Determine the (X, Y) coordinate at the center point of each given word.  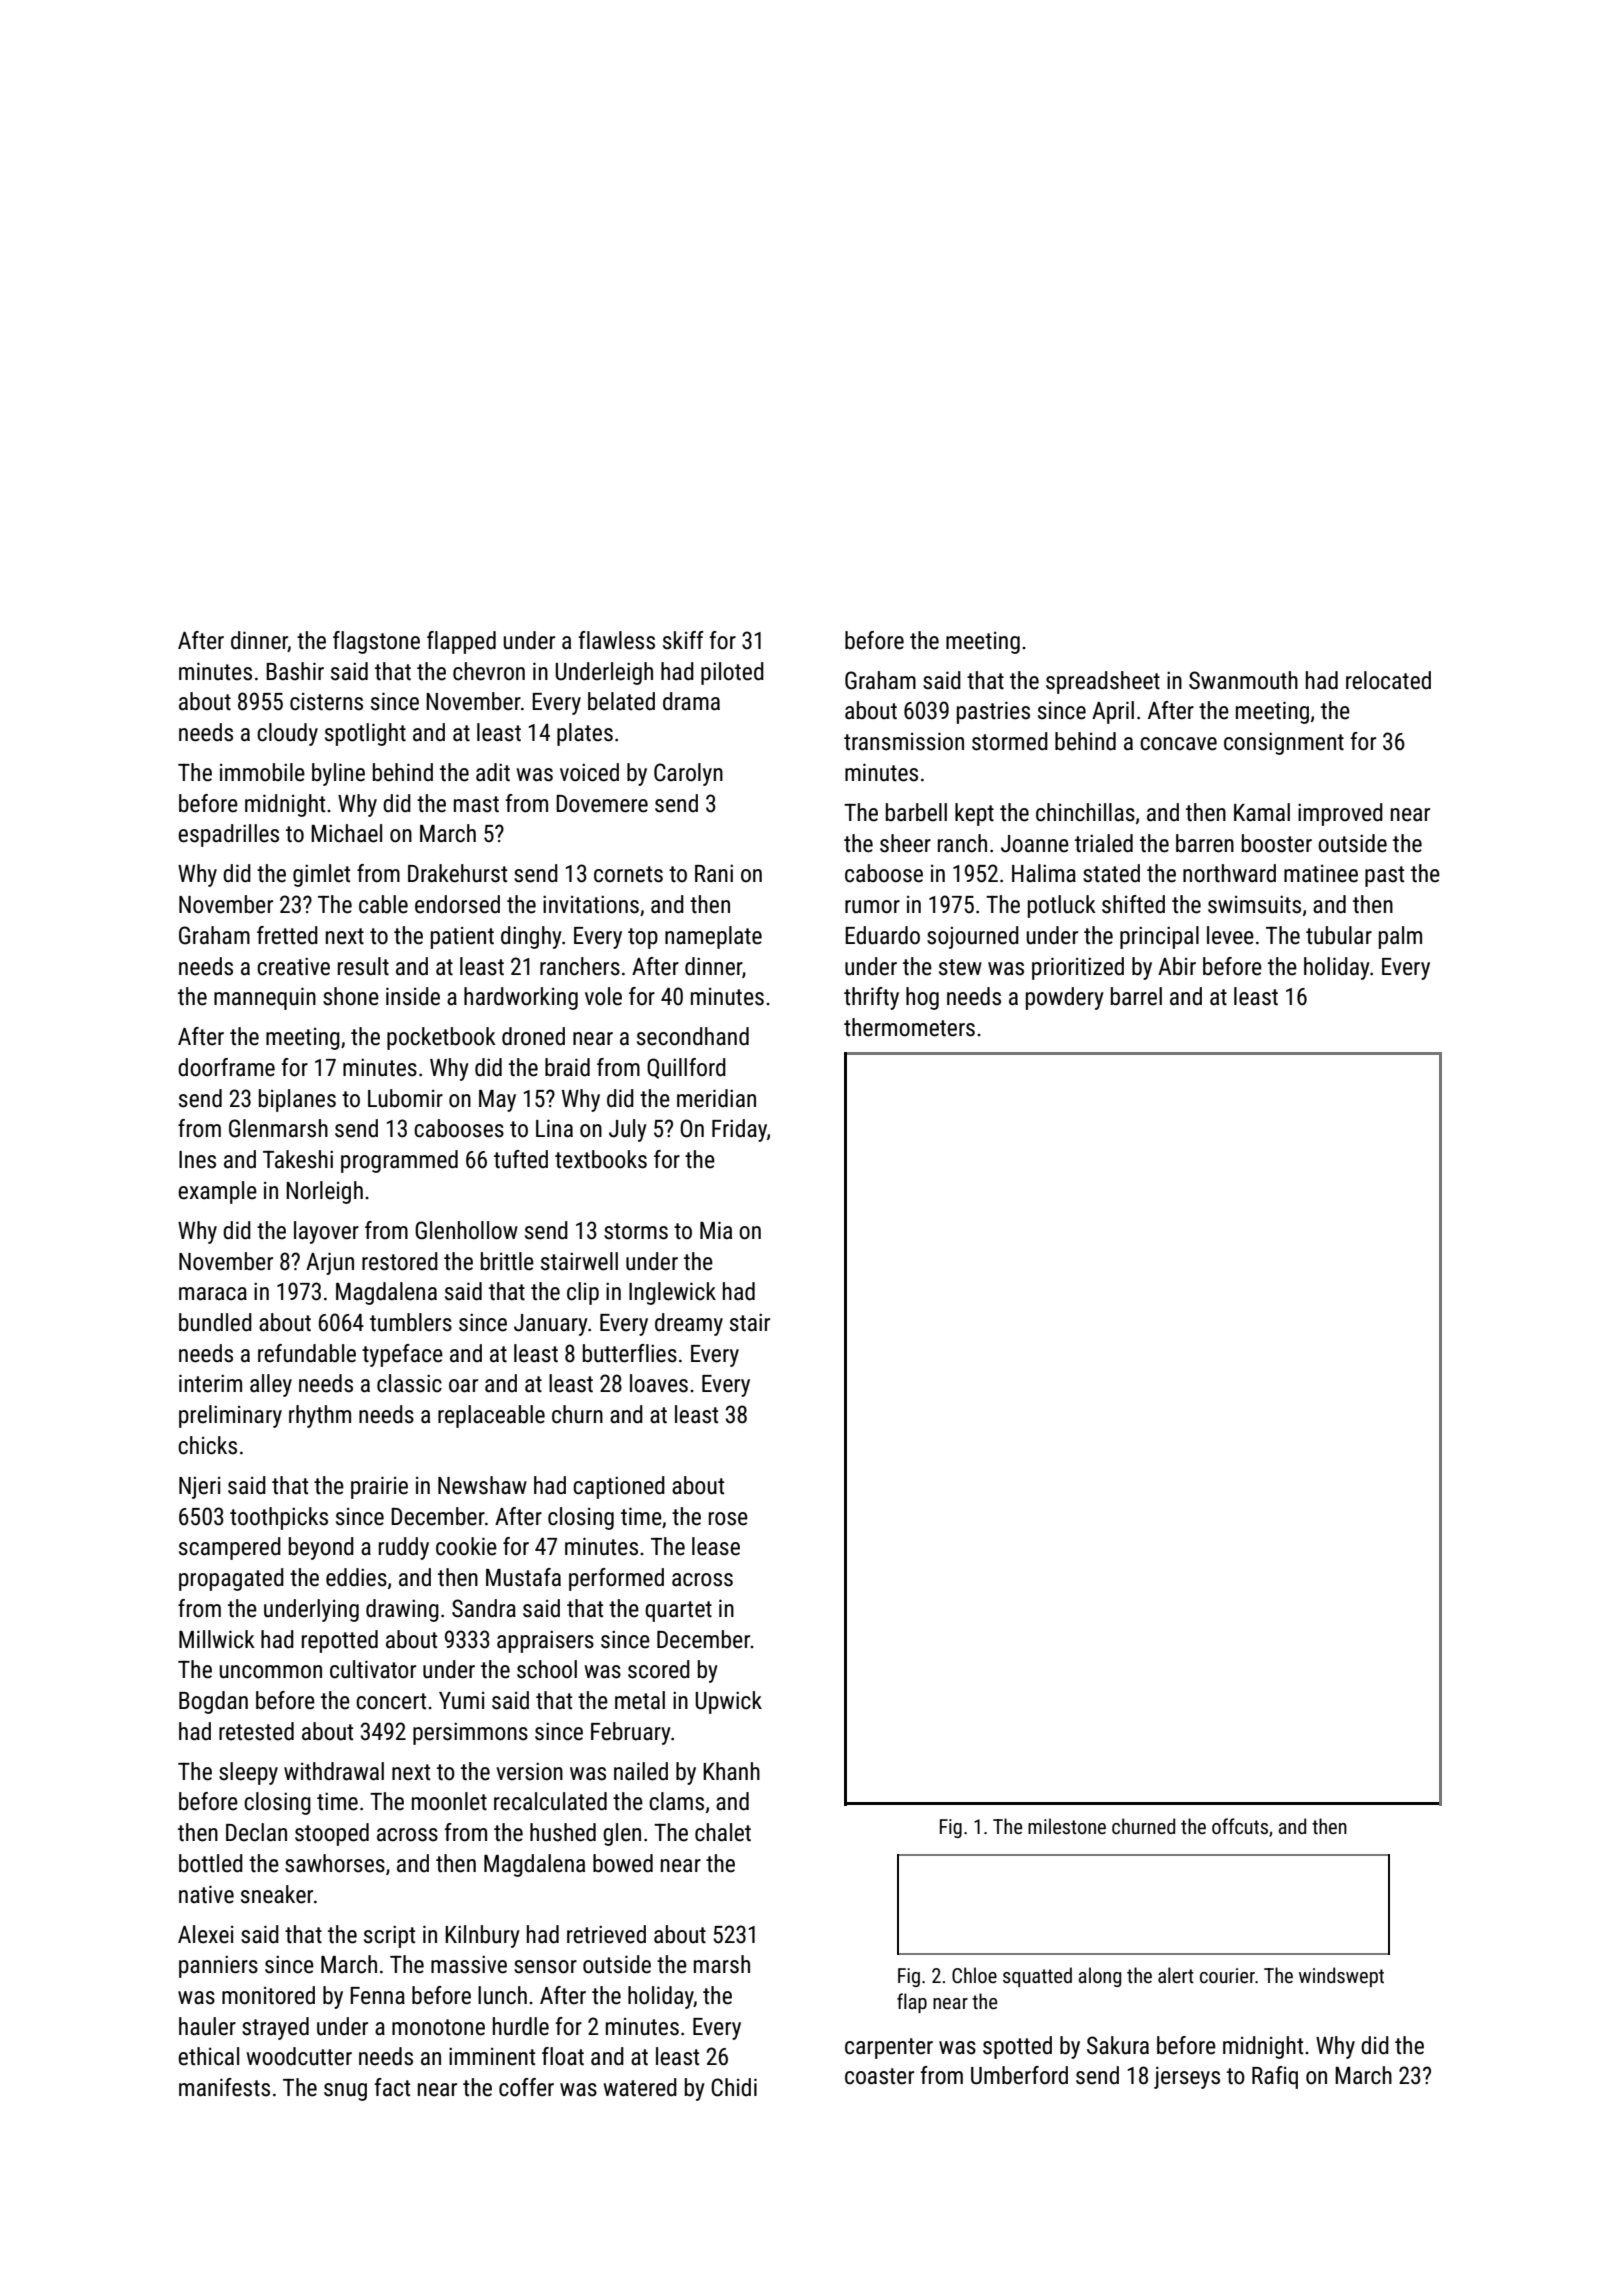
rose (728, 1519)
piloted (732, 673)
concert (391, 1701)
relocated (1388, 680)
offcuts (1240, 1826)
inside (413, 996)
